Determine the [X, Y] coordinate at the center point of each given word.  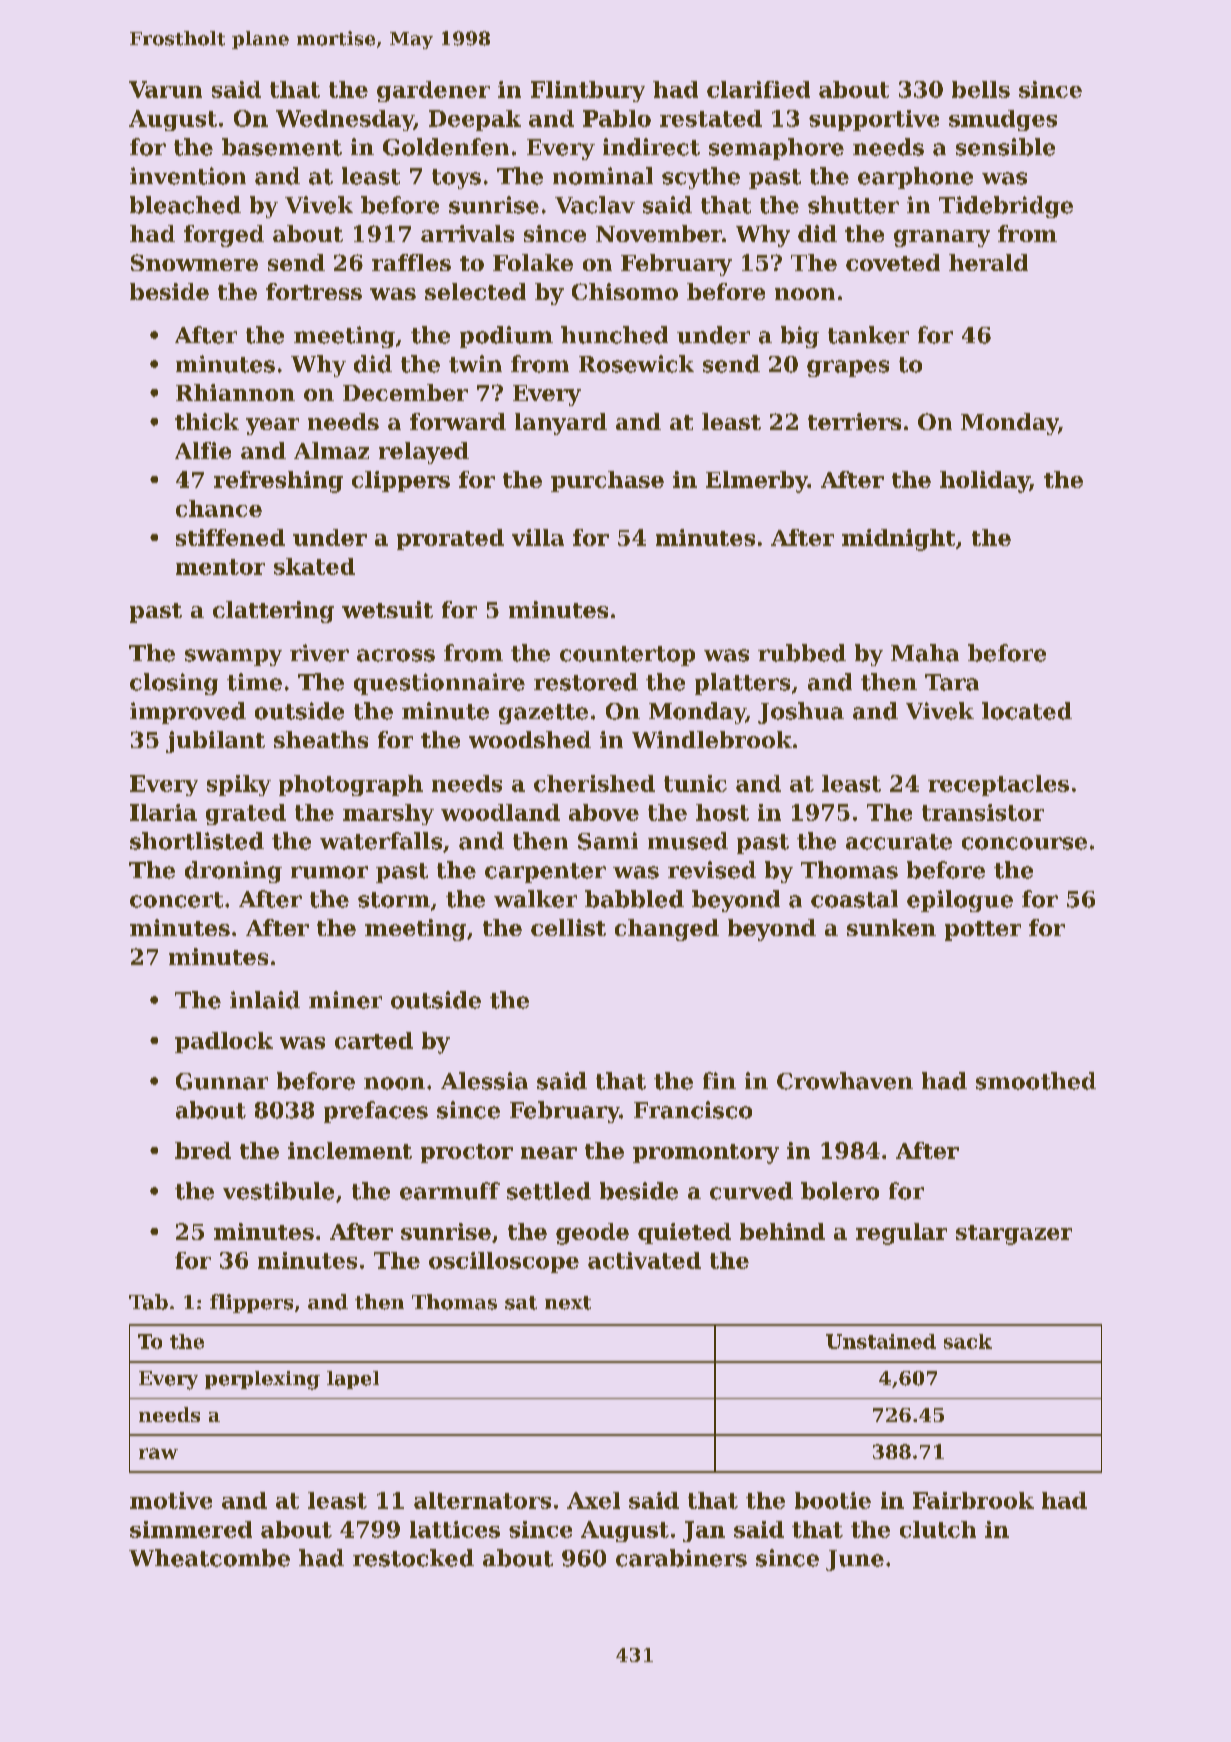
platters [742, 684]
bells [981, 89]
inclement [350, 1150]
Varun [165, 89]
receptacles [998, 785]
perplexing [262, 1380]
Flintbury [588, 91]
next [568, 1303]
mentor [220, 567]
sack [968, 1341]
